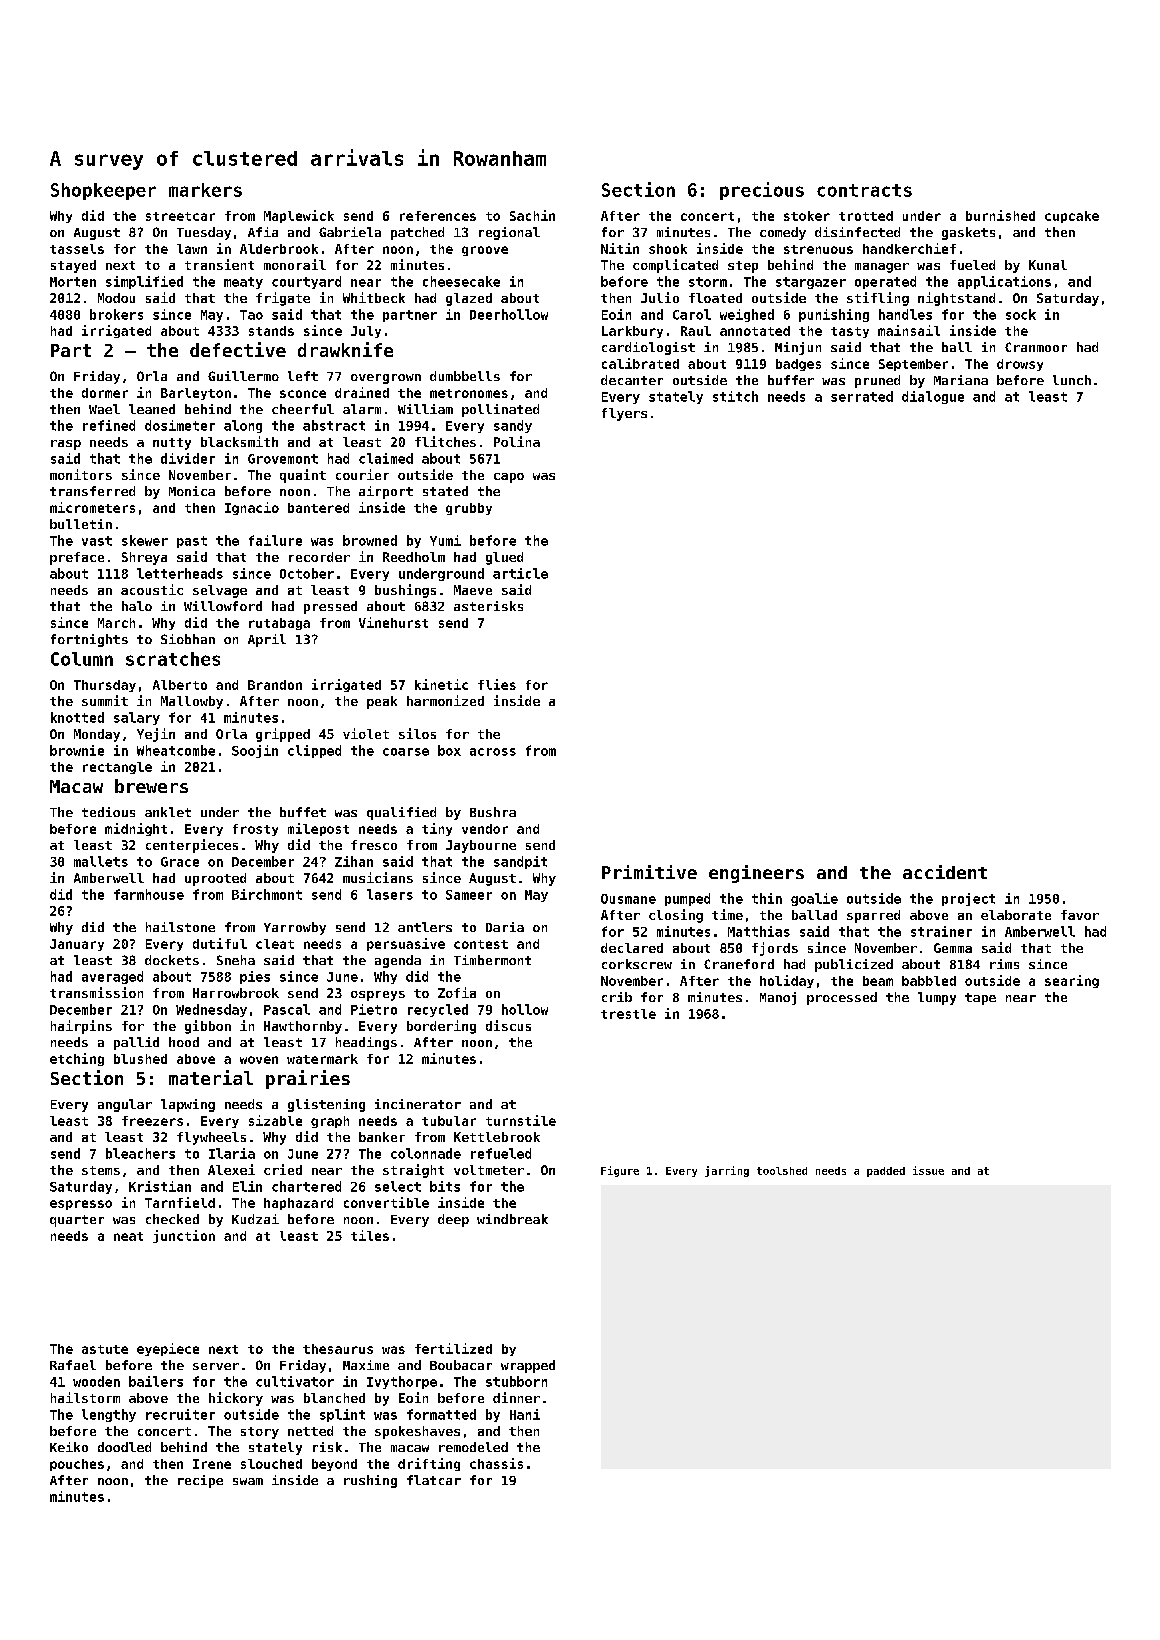  Describe the element at coordinates (933, 397) in the document. I see `dialogue` at that location.
